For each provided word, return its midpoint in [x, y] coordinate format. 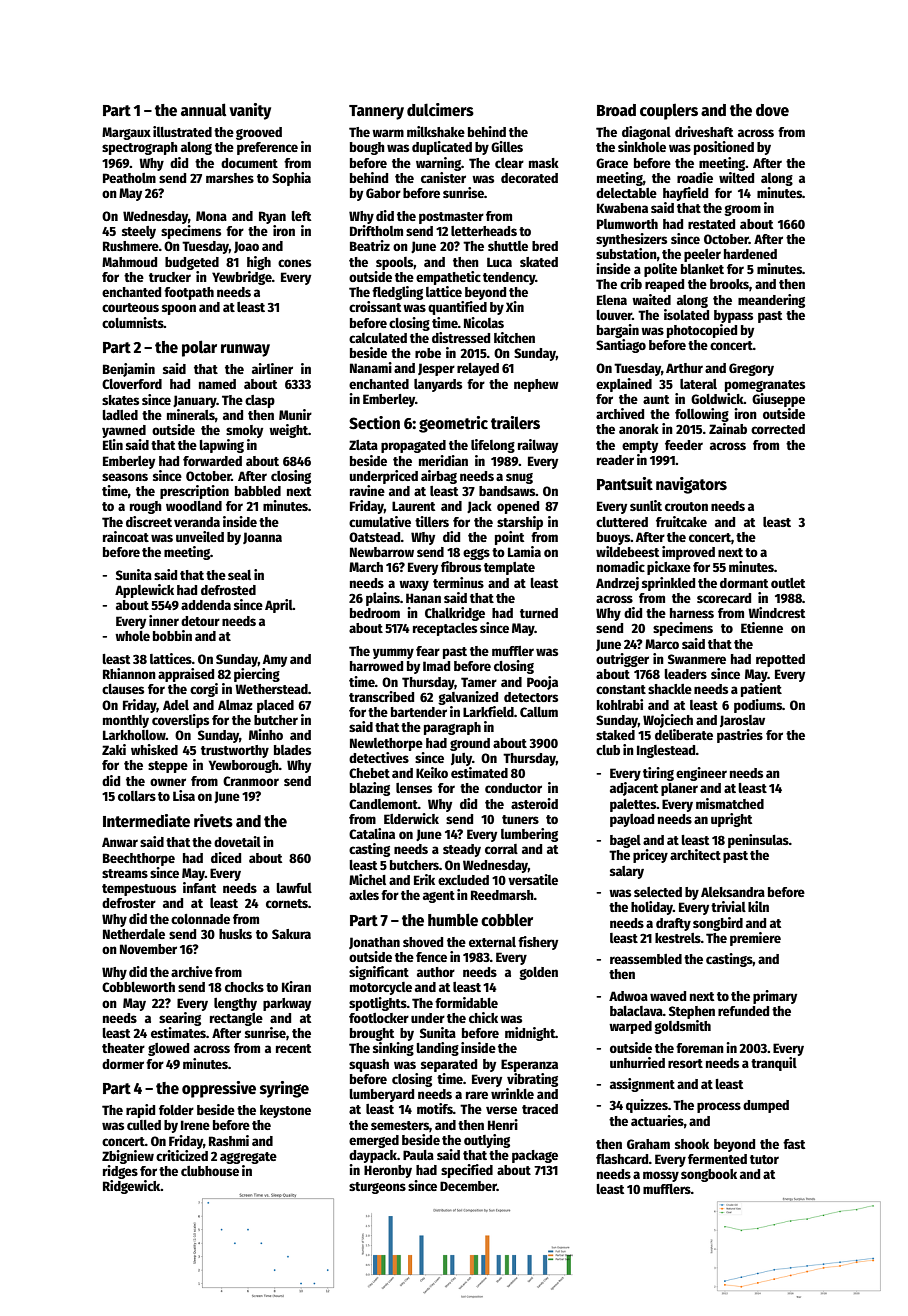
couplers [669, 112]
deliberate [684, 734]
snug [519, 478]
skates [120, 400]
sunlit [646, 505]
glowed [168, 1049]
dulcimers [440, 110]
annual [203, 109]
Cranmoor [251, 781]
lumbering [529, 835]
